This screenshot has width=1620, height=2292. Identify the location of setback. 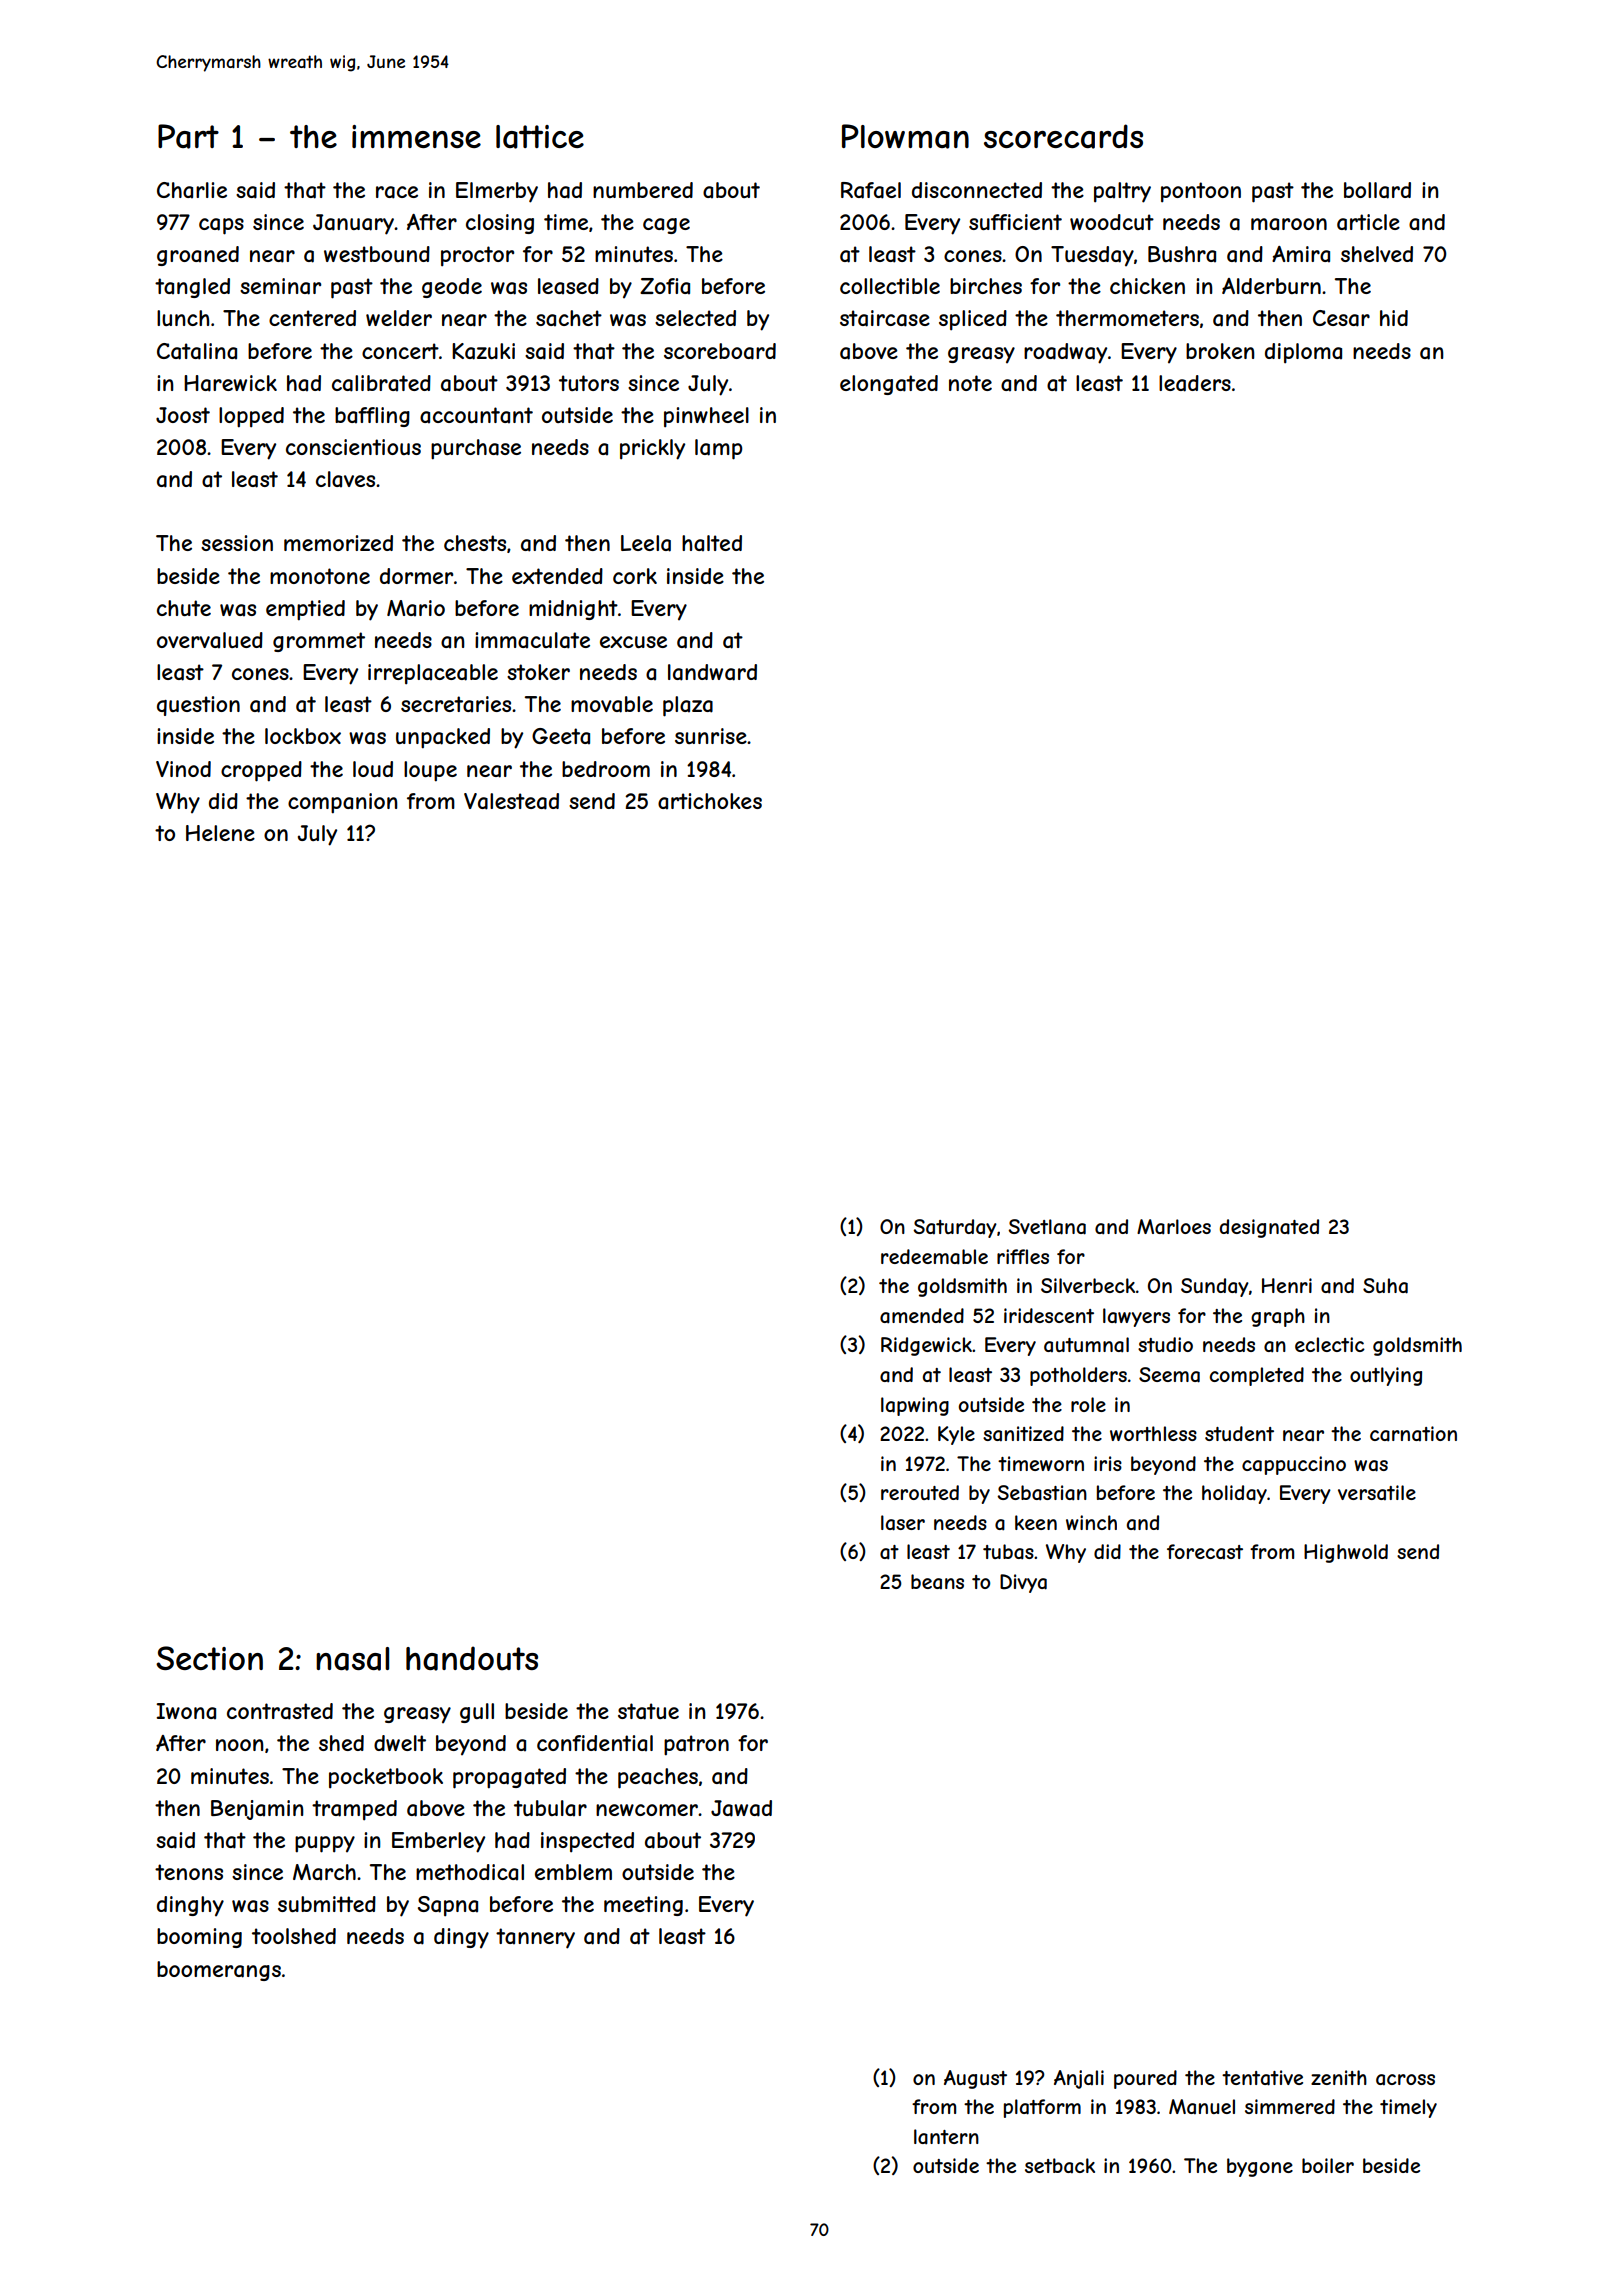
(1060, 2166).
